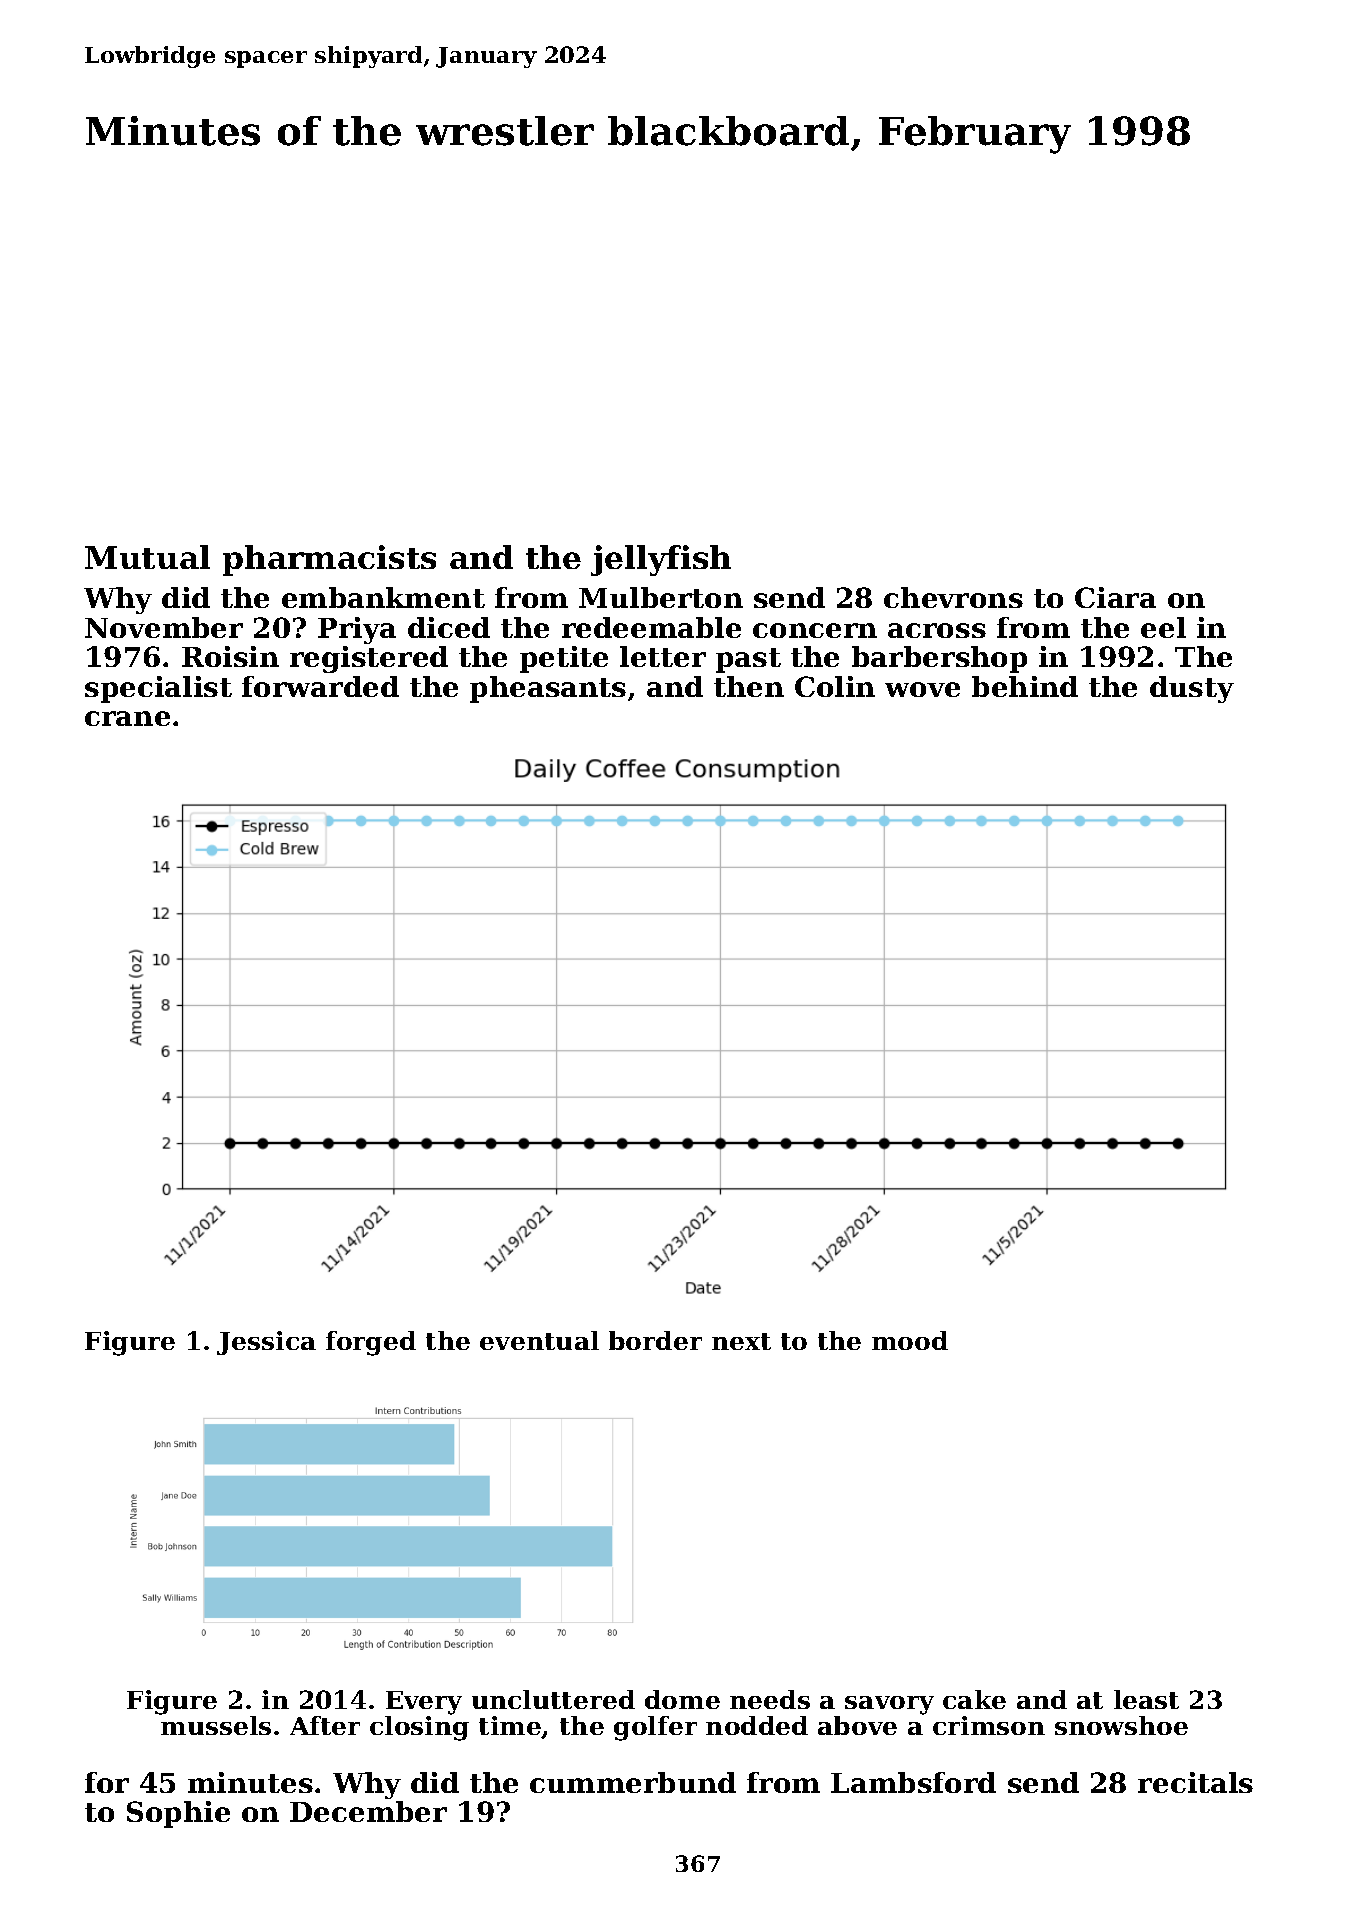  Describe the element at coordinates (661, 560) in the page. I see `jellyfish` at that location.
